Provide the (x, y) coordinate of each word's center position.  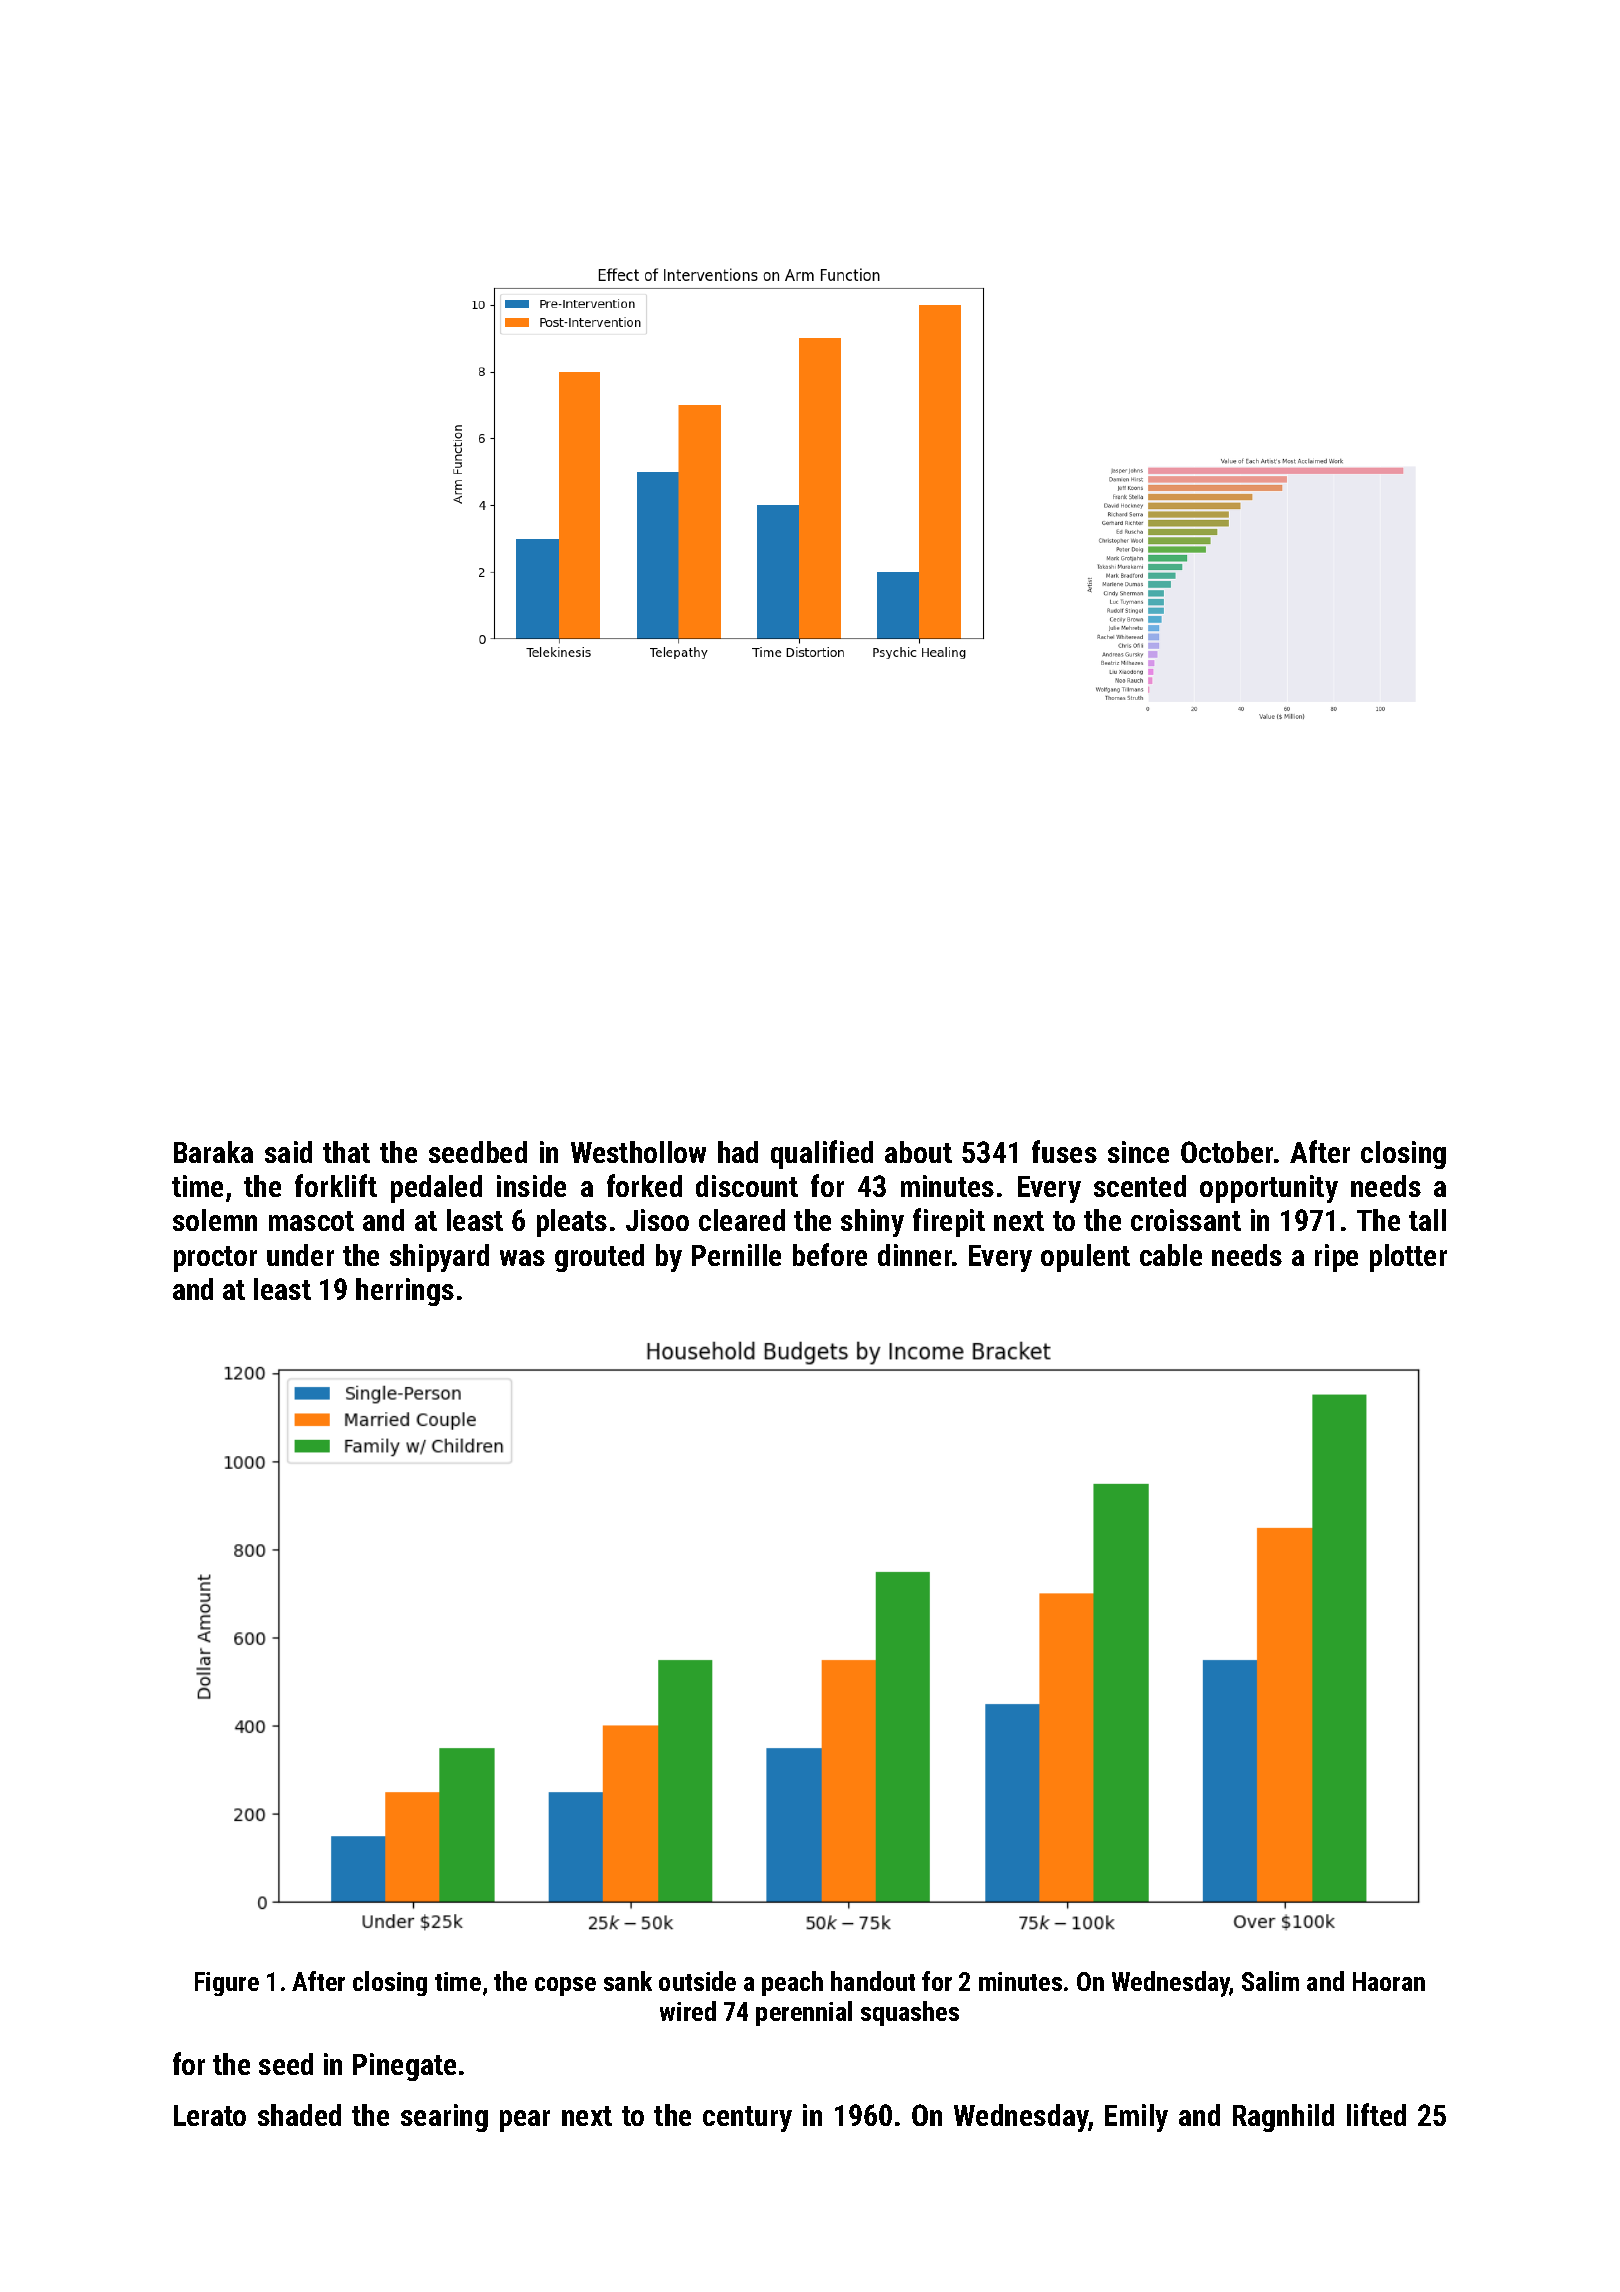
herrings (405, 1292)
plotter (1408, 1258)
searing (444, 2118)
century (747, 2119)
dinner (915, 1255)
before (830, 1254)
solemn (215, 1220)
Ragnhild (1283, 2118)
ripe (1336, 1258)
